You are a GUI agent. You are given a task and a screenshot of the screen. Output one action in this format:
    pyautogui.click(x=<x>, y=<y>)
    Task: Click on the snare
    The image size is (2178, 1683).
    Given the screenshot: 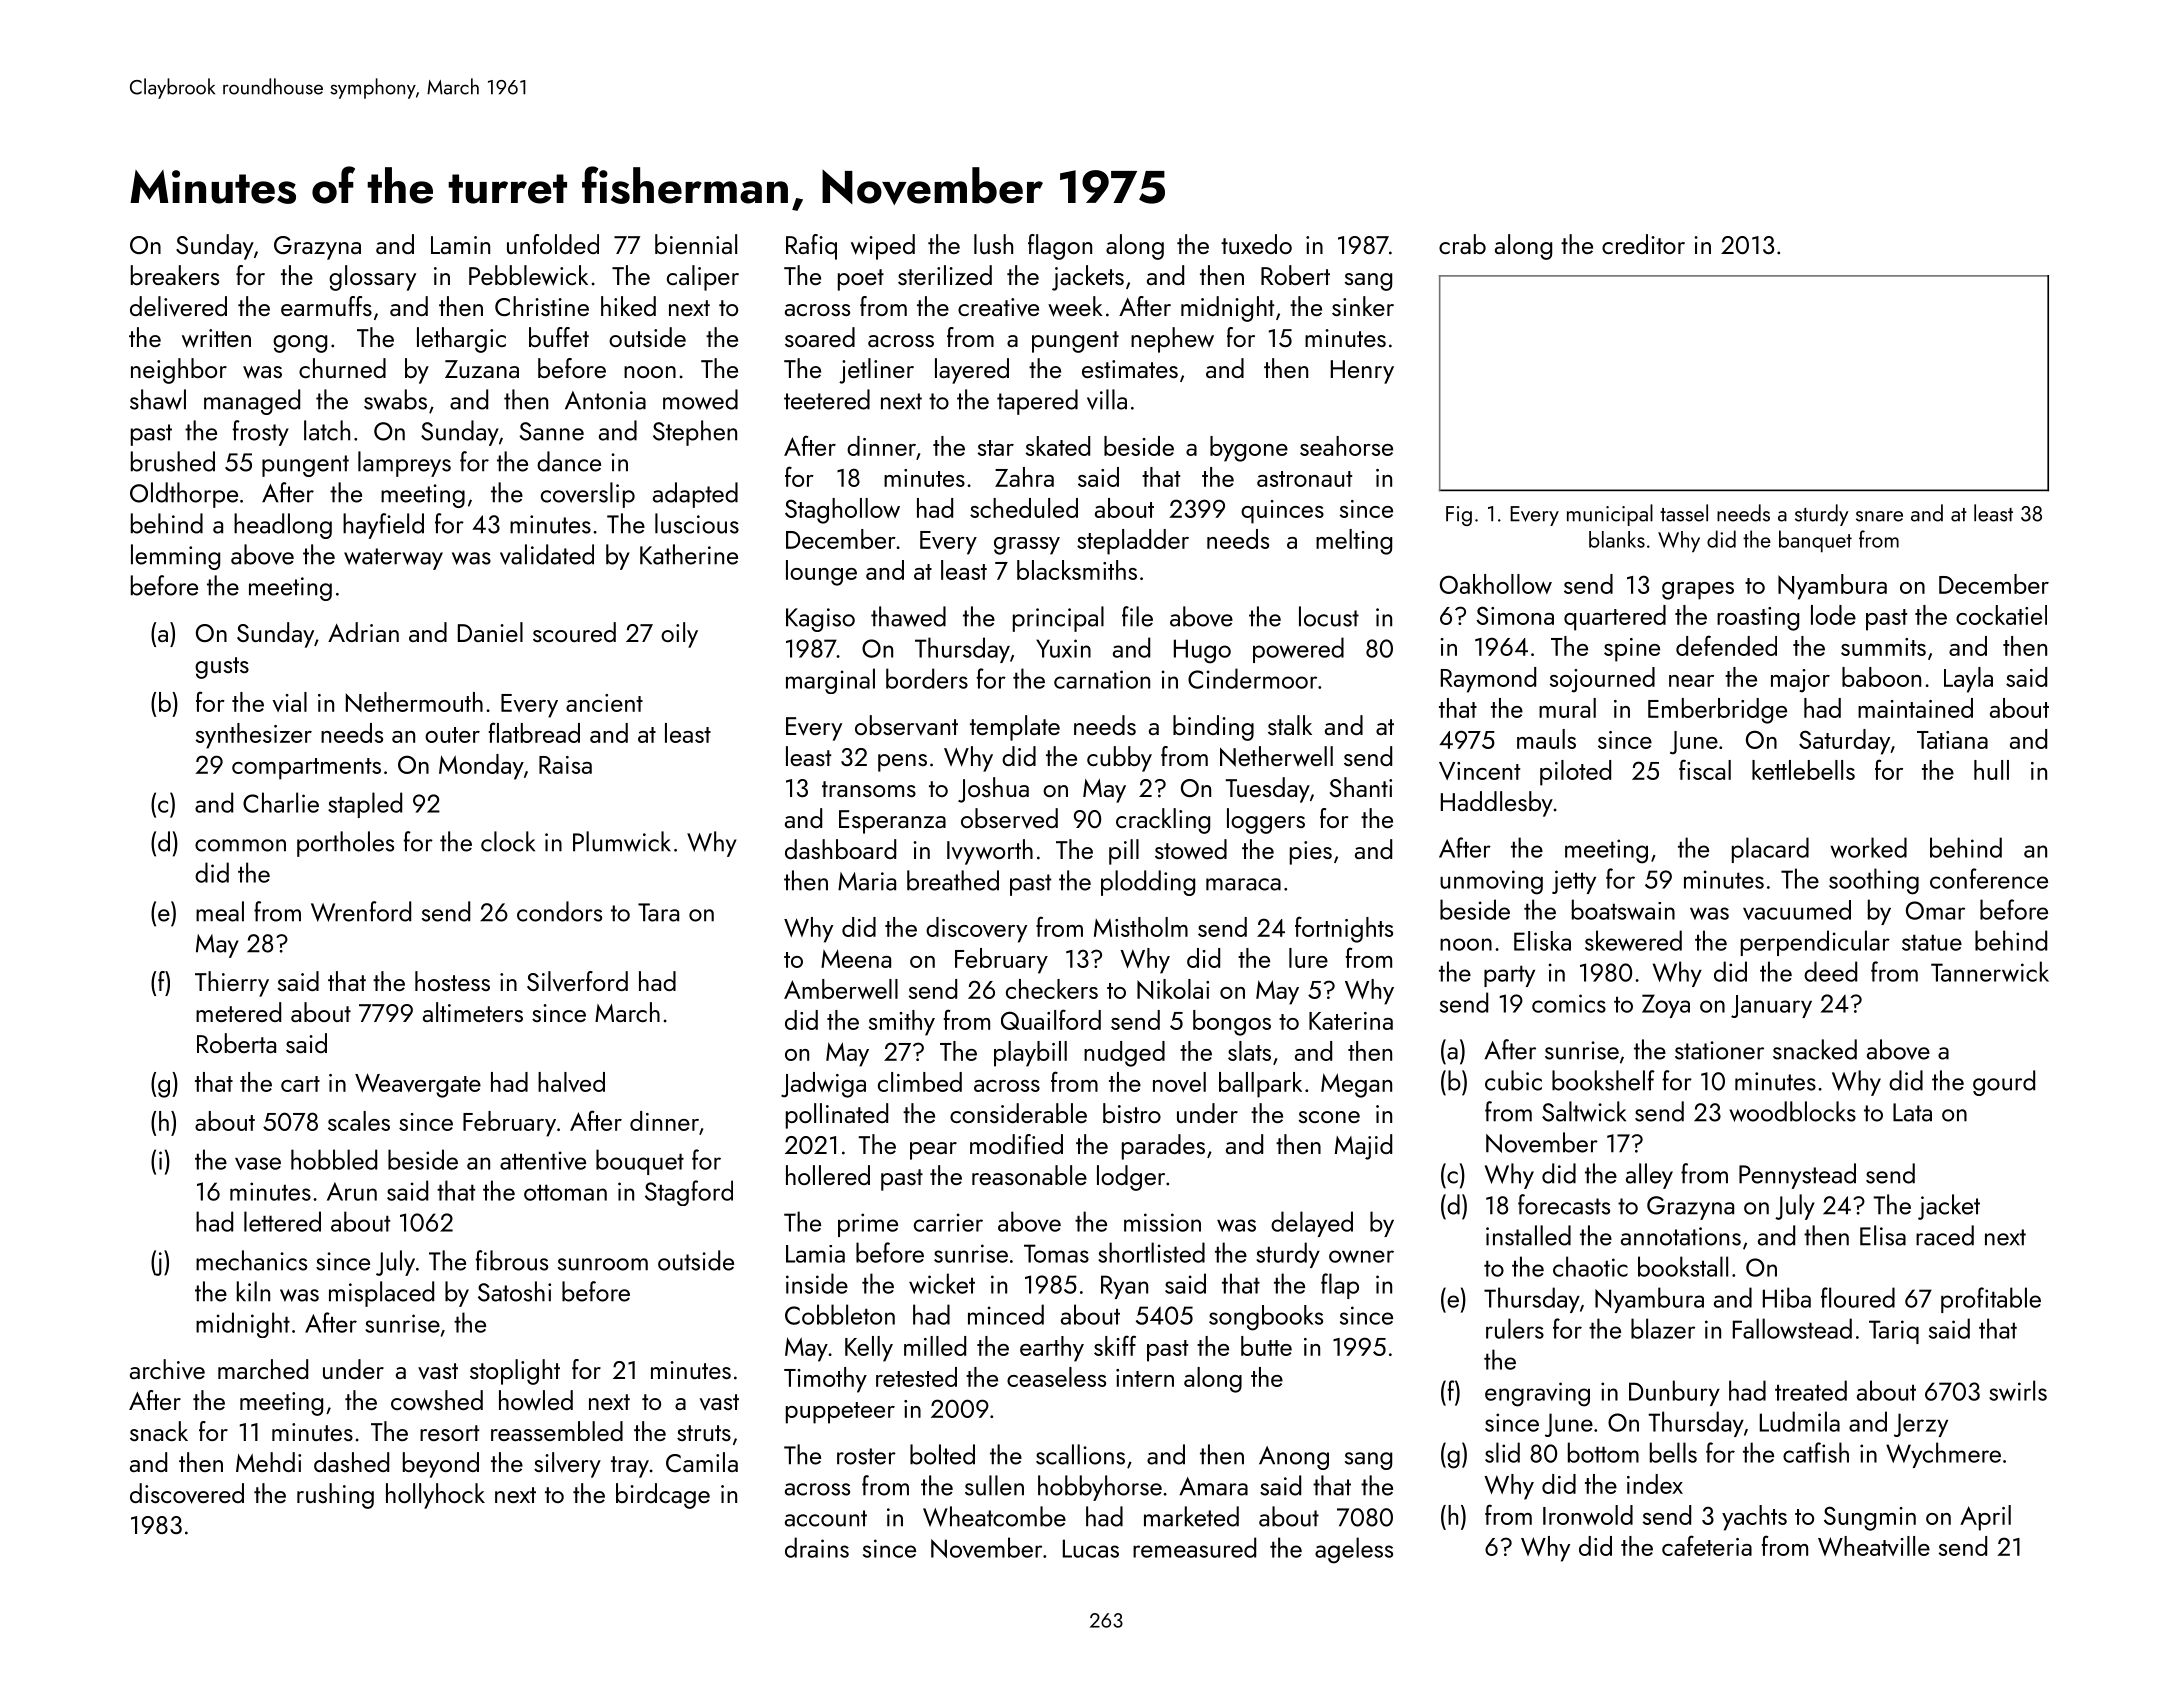 What is the action you would take?
    pyautogui.click(x=1879, y=516)
